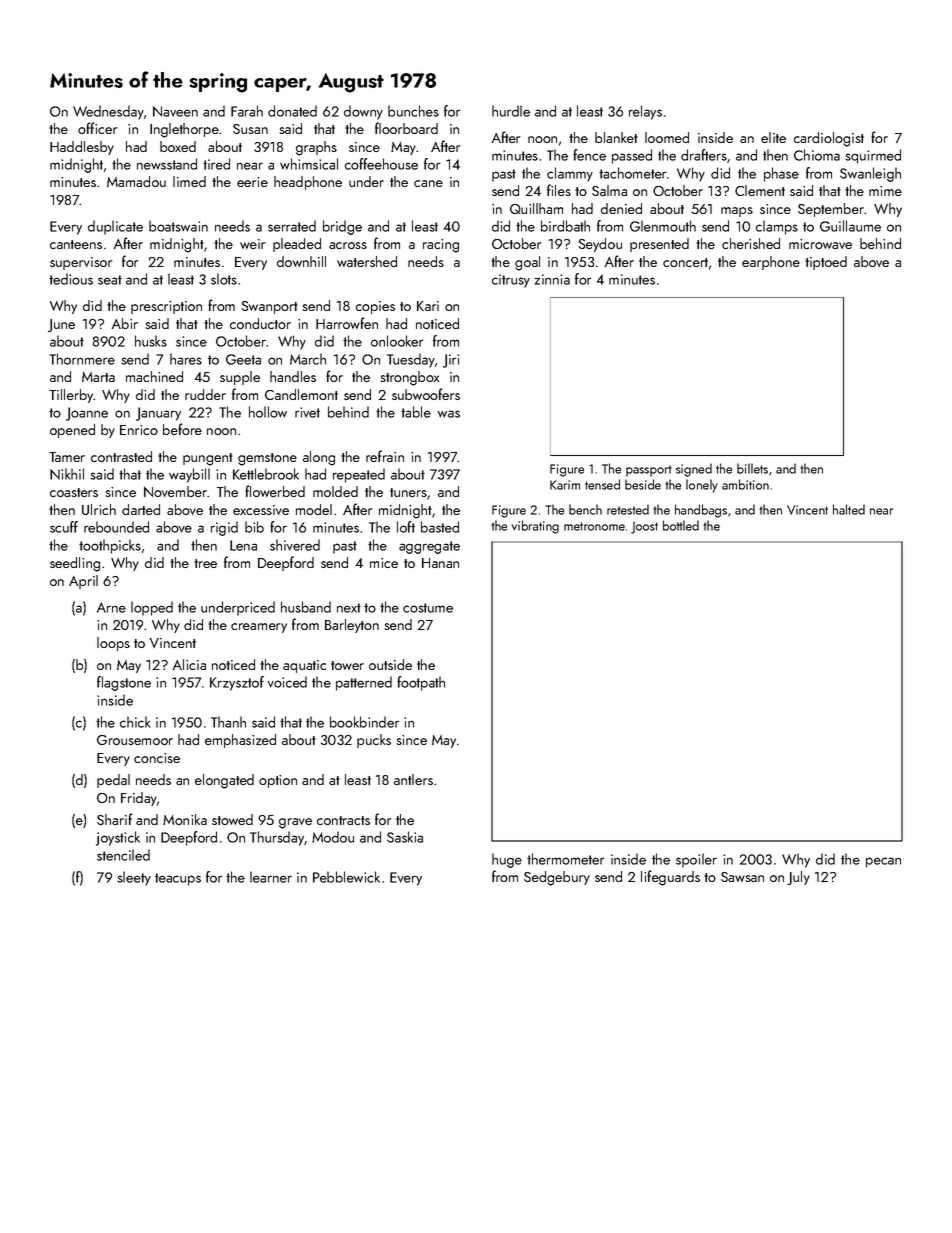  Describe the element at coordinates (224, 781) in the image. I see `elongated` at that location.
